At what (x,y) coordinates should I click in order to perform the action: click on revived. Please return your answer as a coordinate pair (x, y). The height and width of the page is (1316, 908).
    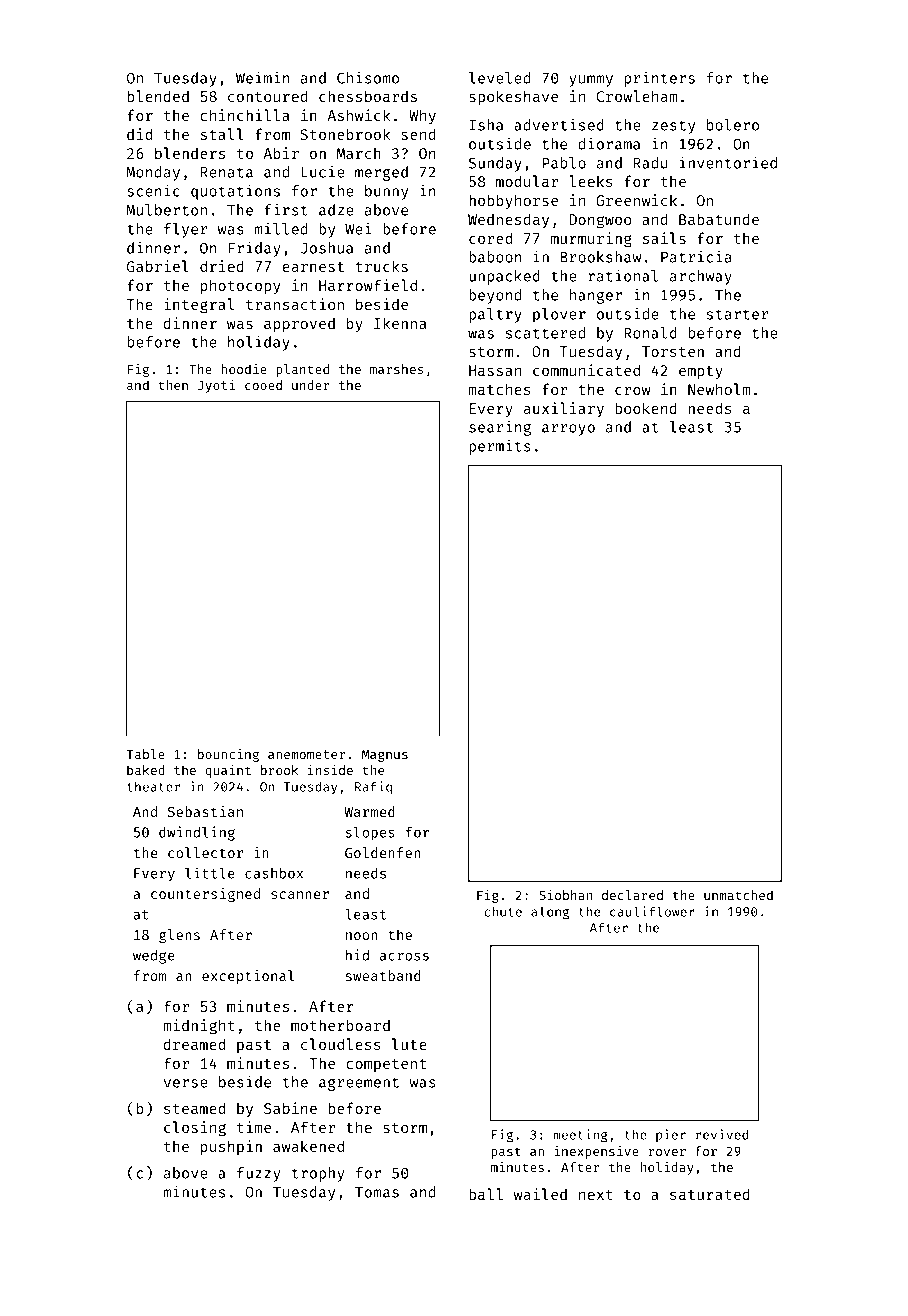
    Looking at the image, I should click on (722, 1134).
